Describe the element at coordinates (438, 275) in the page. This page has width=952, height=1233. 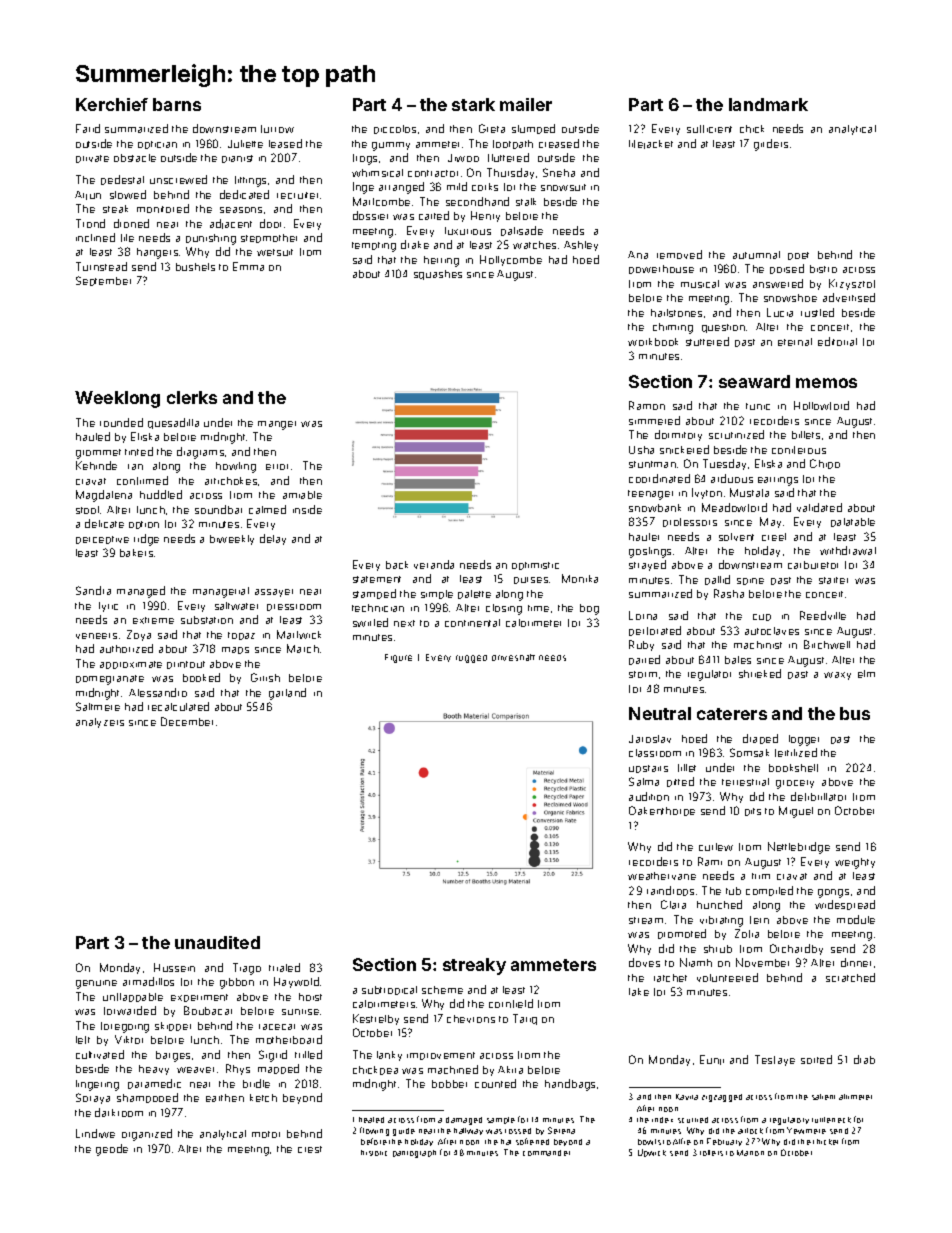
I see `squashes` at that location.
